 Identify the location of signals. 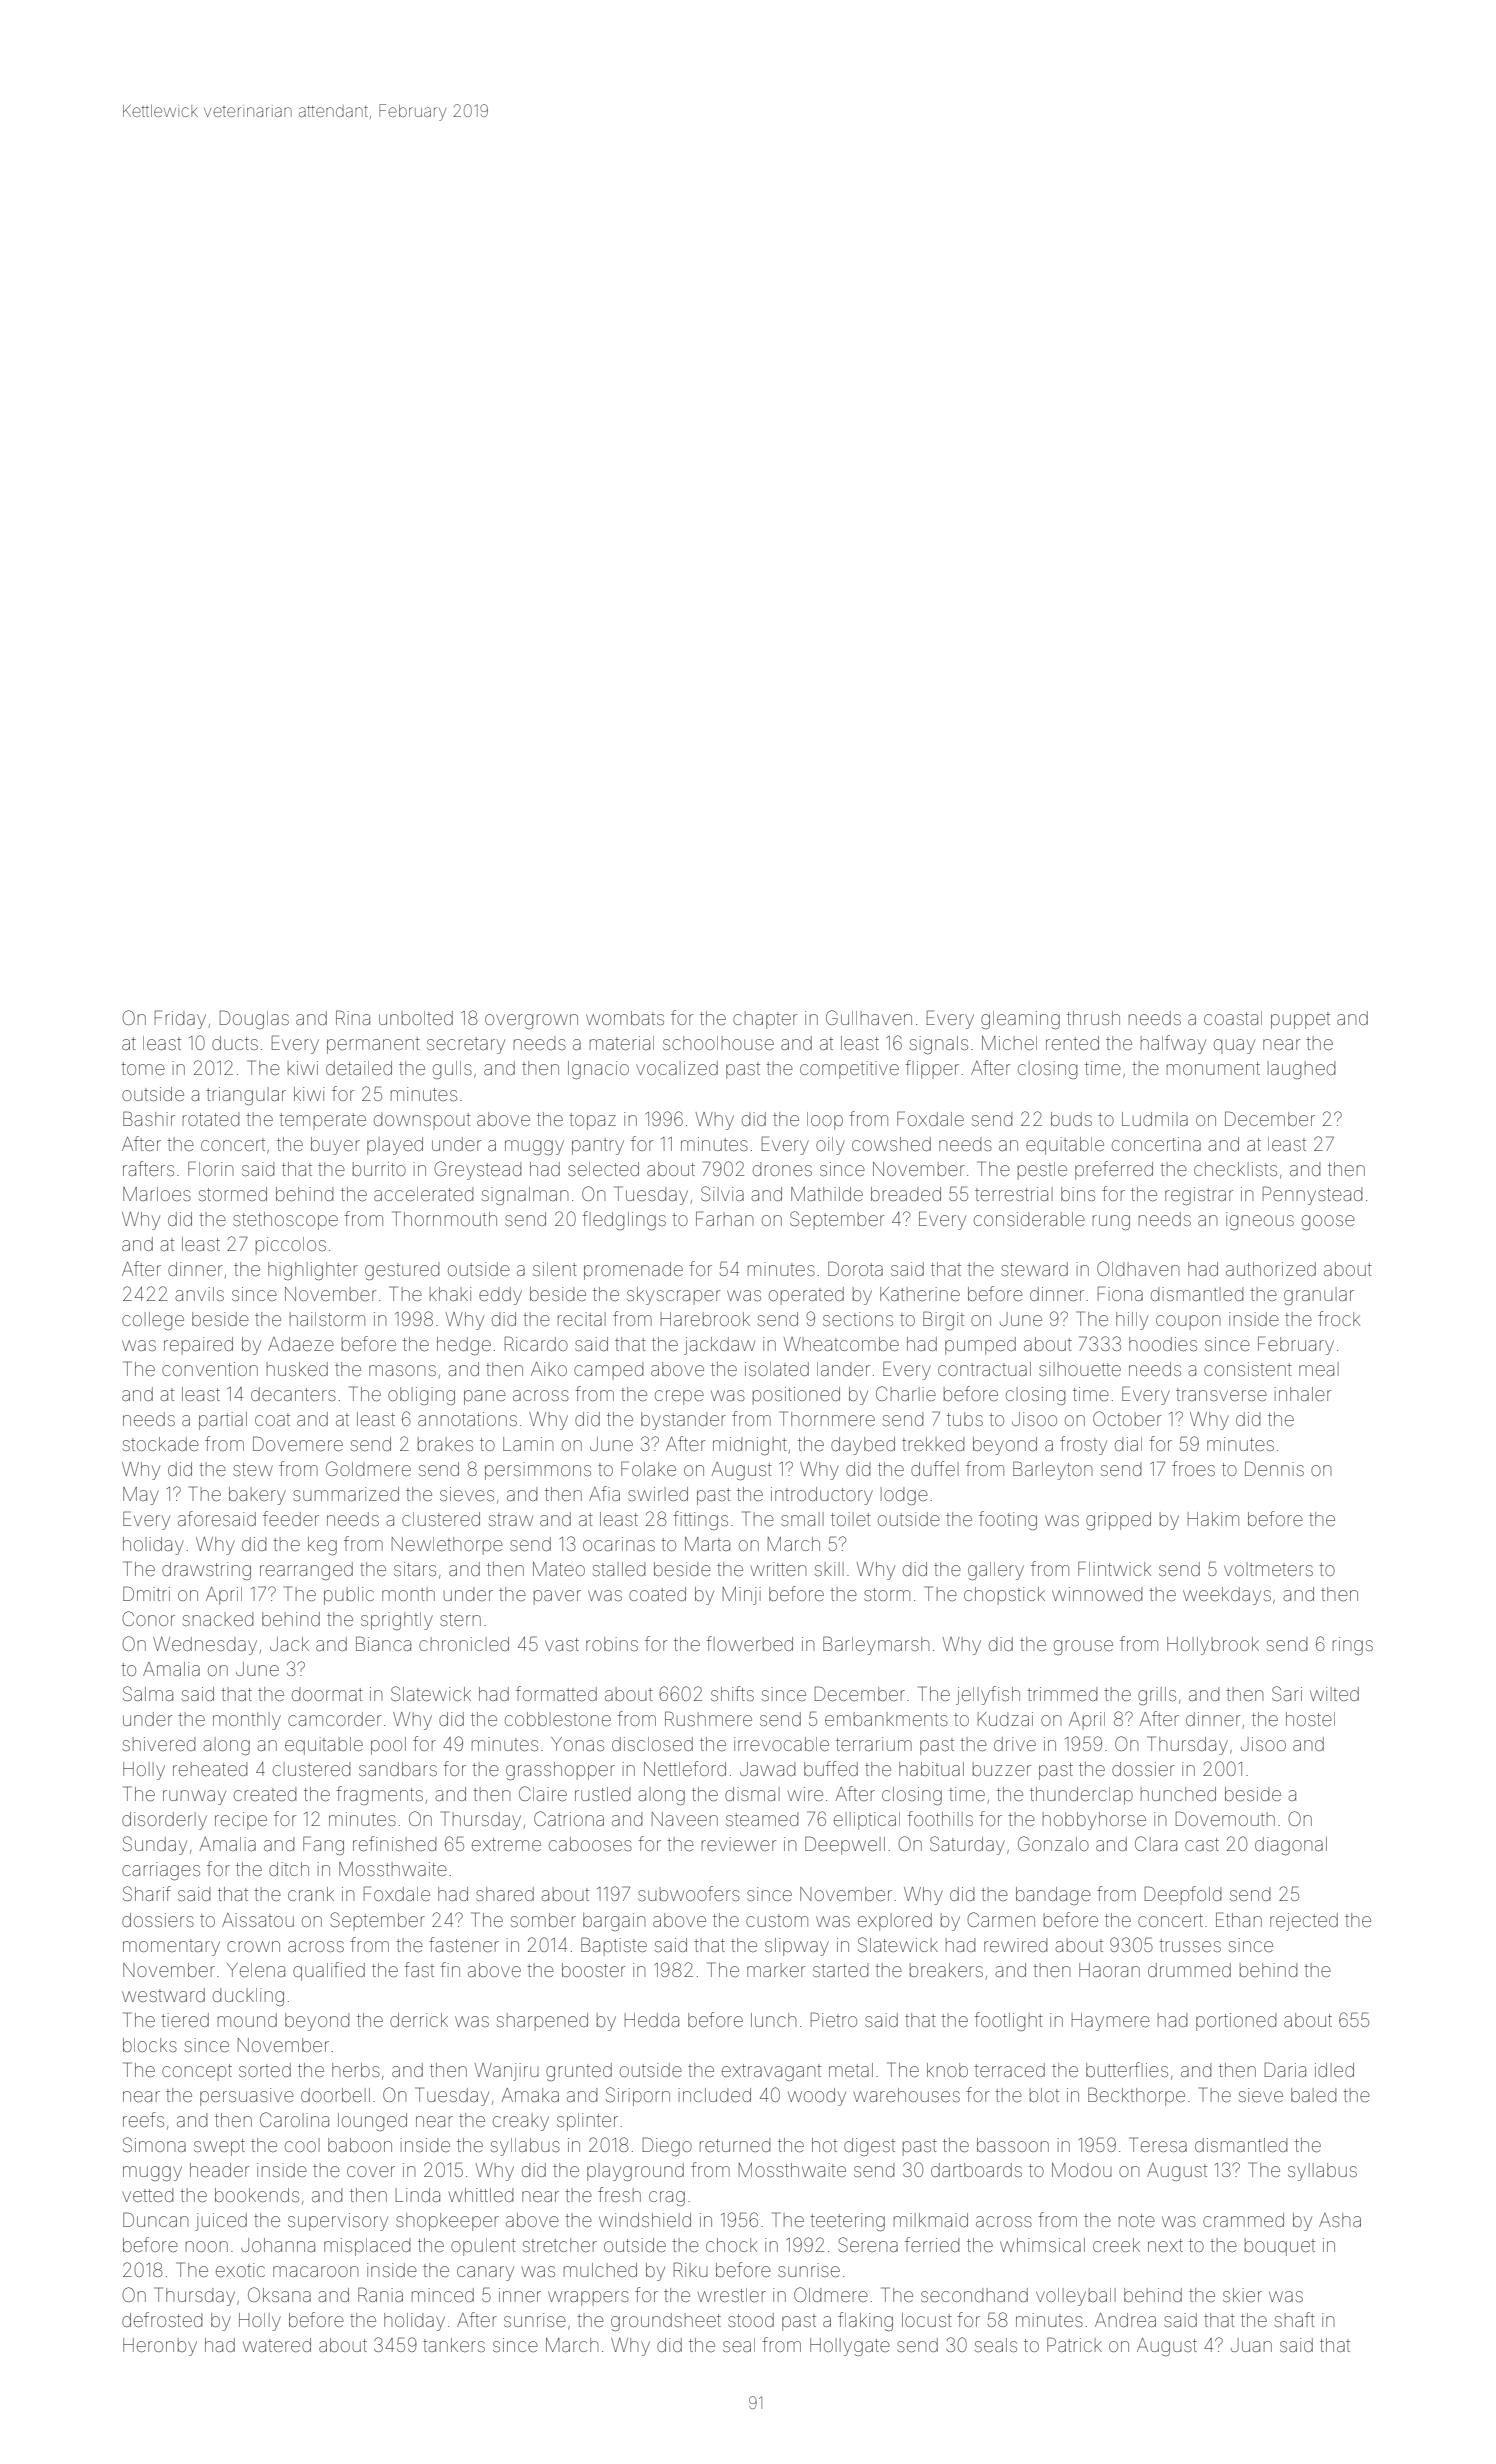
(939, 1045).
